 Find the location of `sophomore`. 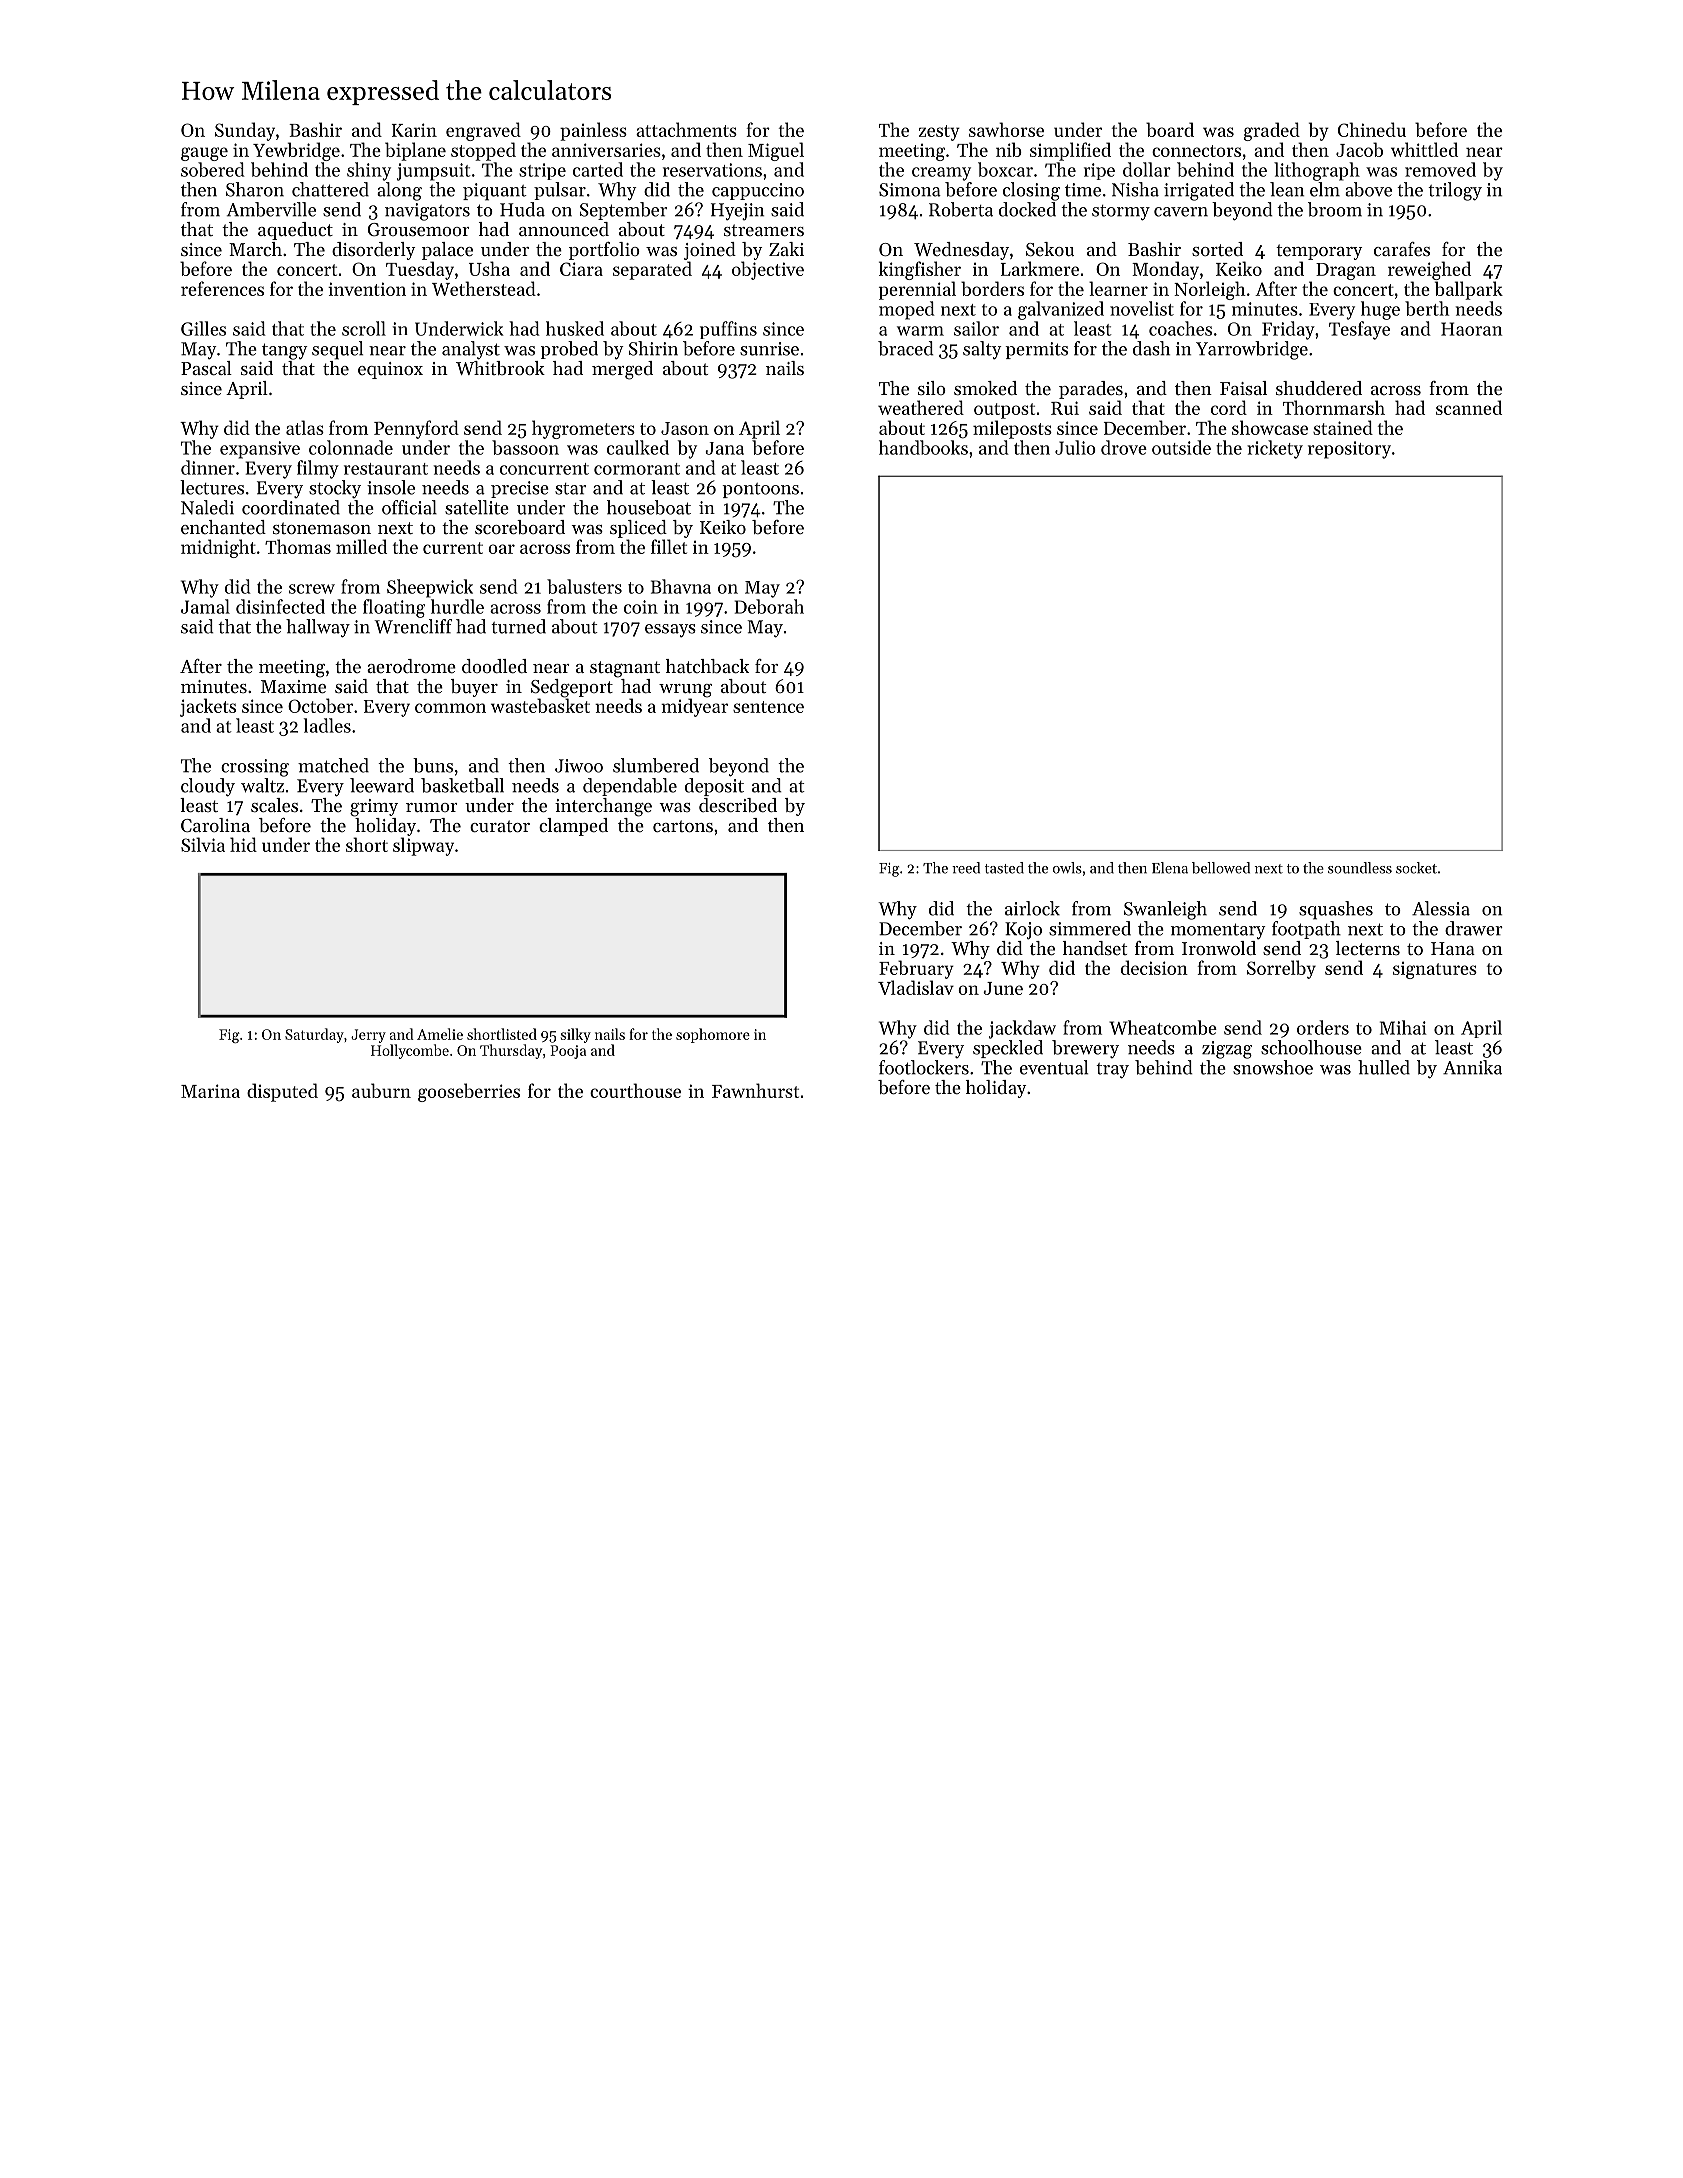

sophomore is located at coordinates (713, 1035).
